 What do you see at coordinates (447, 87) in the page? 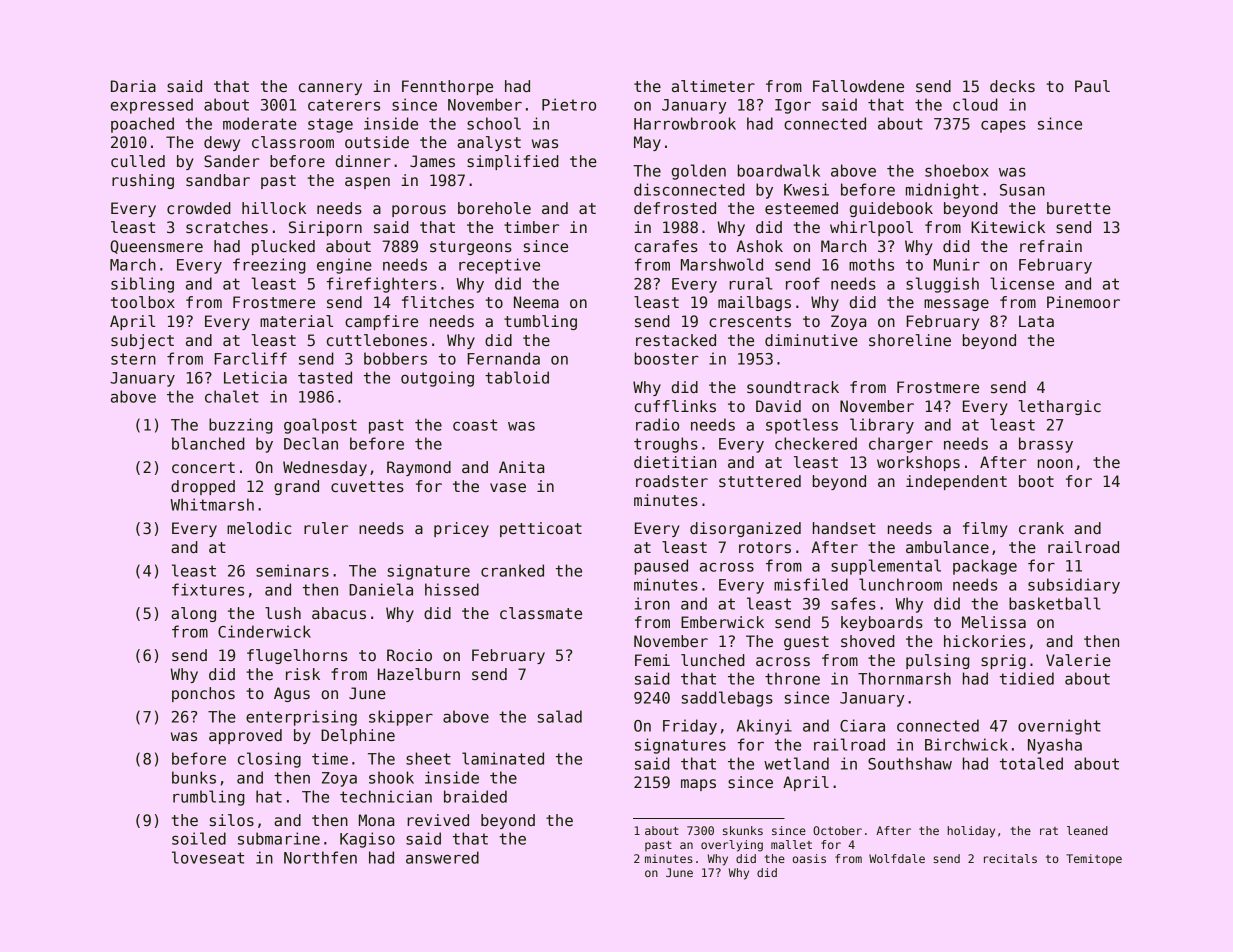
I see `Fennthorpe` at bounding box center [447, 87].
